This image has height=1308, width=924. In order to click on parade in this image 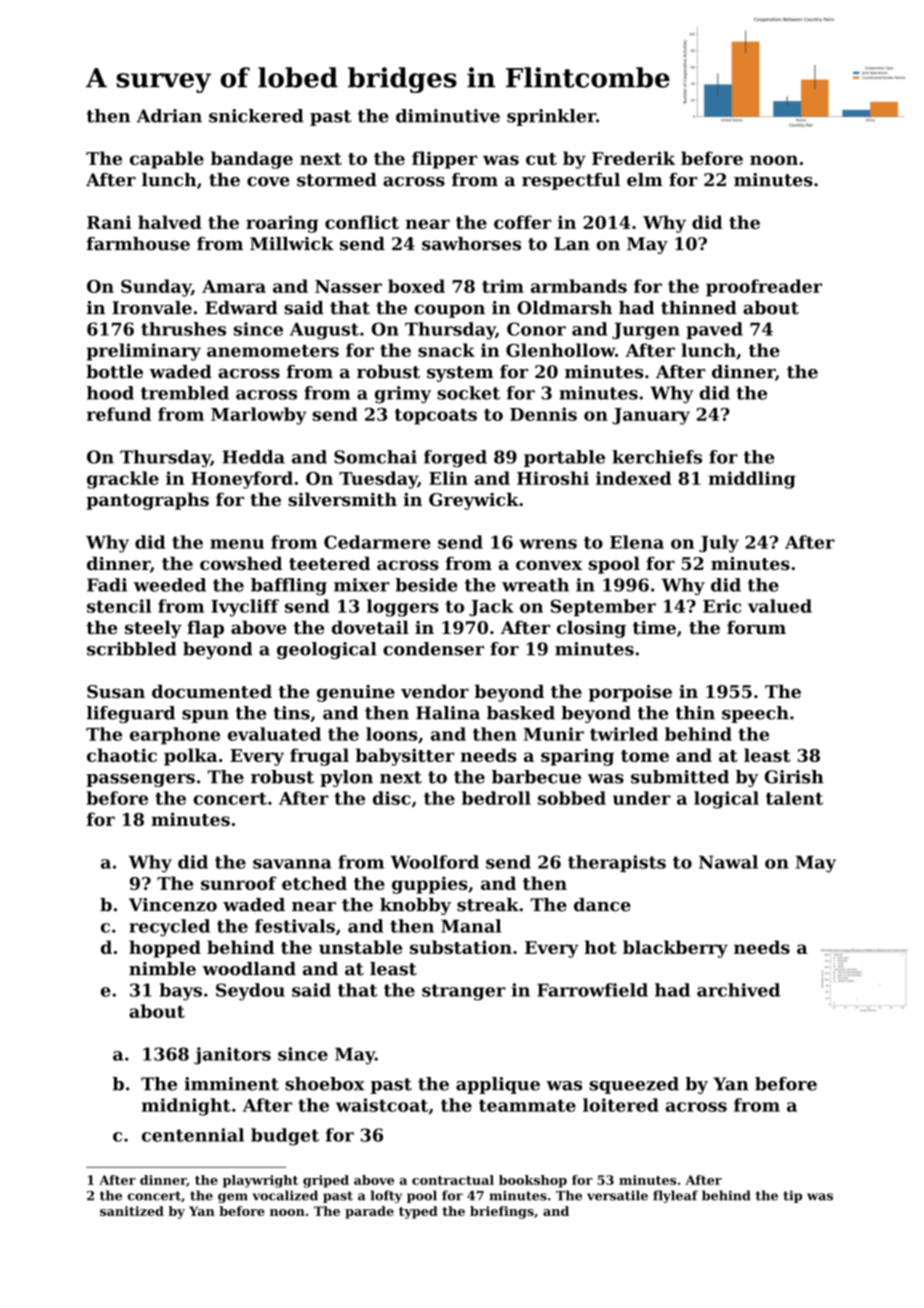, I will do `click(369, 1212)`.
